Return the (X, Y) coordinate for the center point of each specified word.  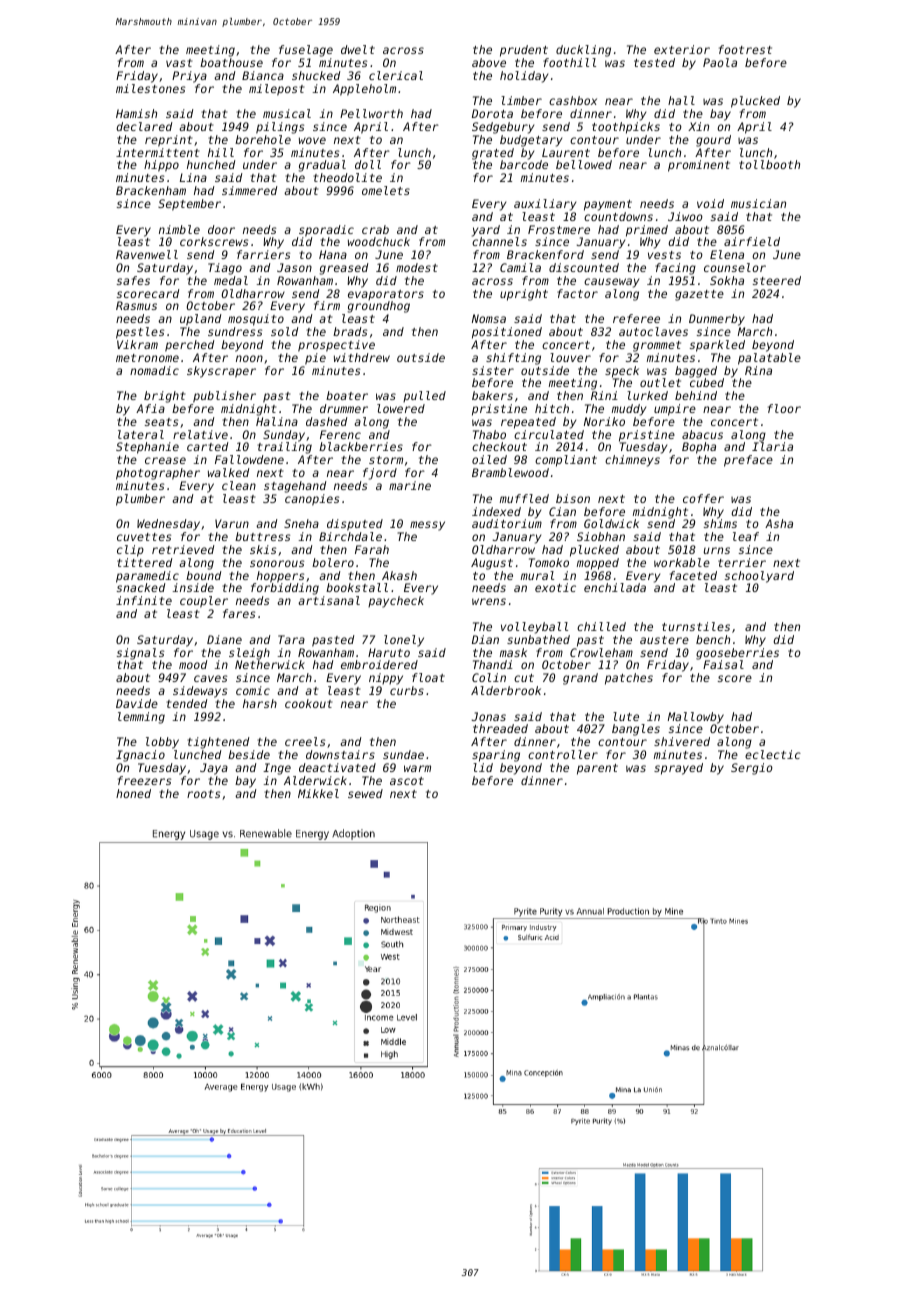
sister (493, 370)
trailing (284, 448)
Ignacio (140, 756)
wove (312, 140)
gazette (699, 295)
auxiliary (545, 205)
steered (777, 280)
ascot (407, 781)
